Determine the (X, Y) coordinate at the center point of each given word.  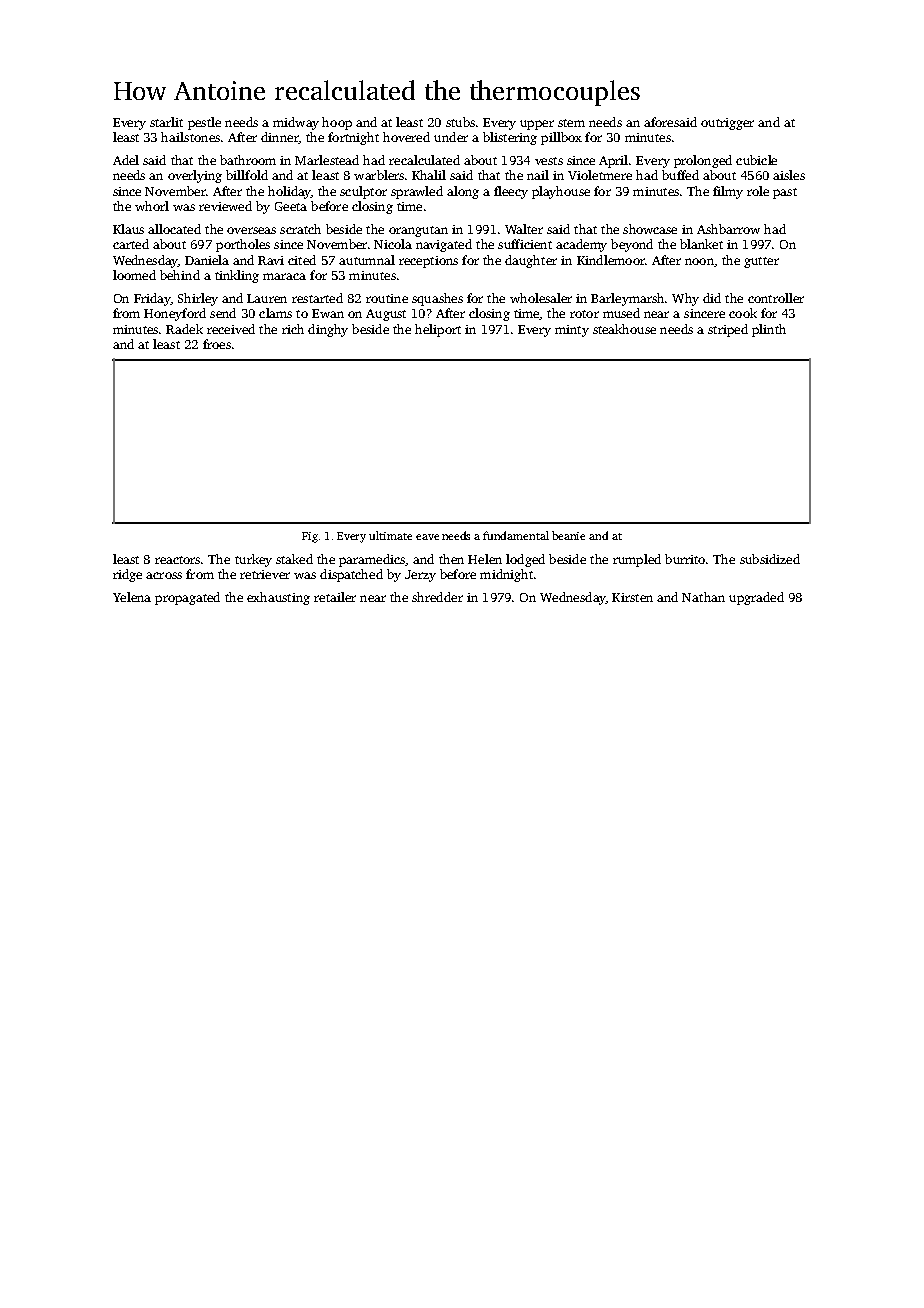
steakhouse (624, 329)
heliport (438, 330)
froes (217, 344)
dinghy (328, 330)
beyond (632, 245)
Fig (310, 537)
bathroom (248, 160)
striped (728, 330)
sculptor (363, 192)
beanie (568, 535)
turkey (253, 560)
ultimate (390, 535)
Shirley (198, 299)
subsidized (770, 559)
